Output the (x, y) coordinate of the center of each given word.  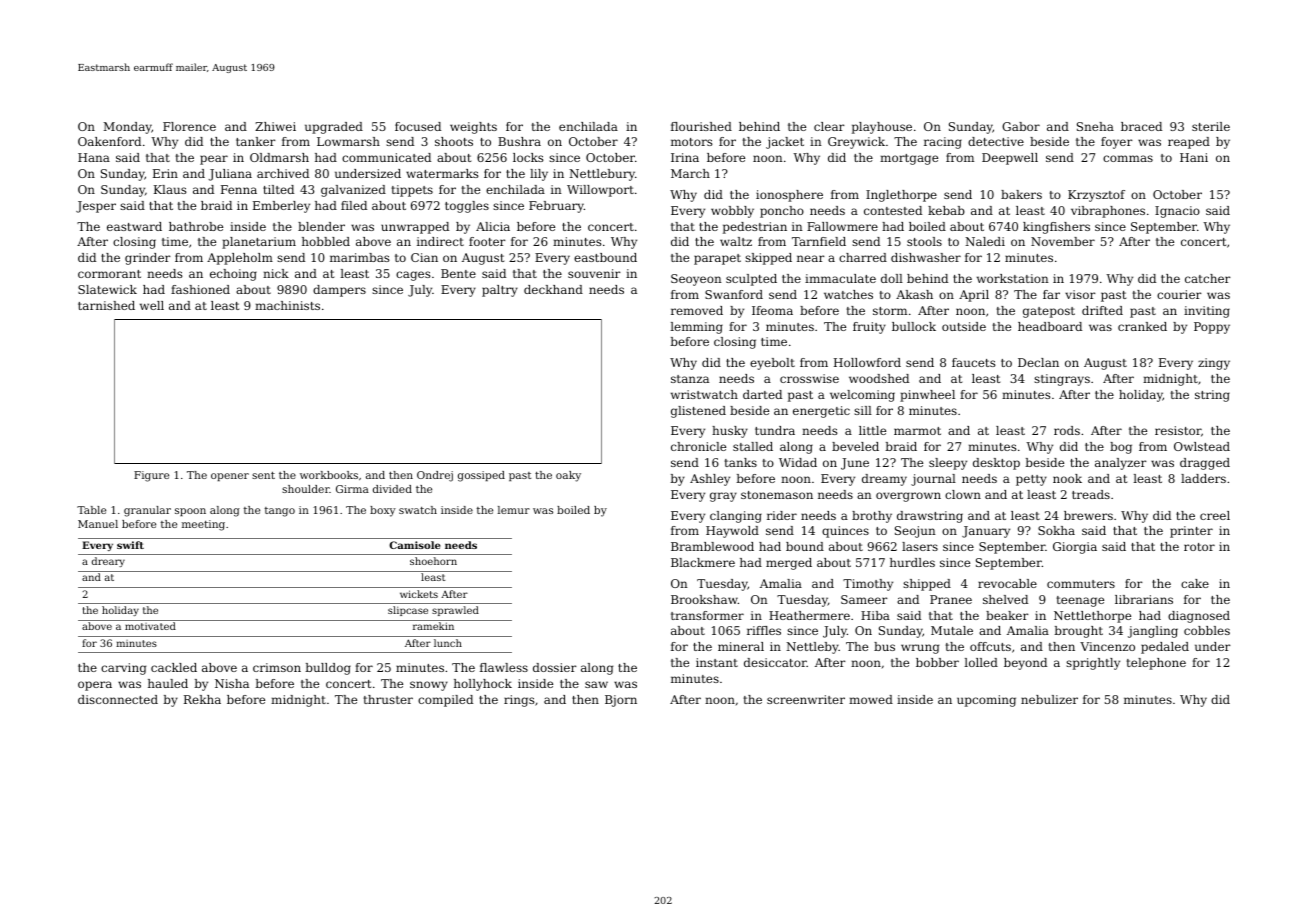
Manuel (98, 524)
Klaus (170, 189)
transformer (707, 615)
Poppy (1212, 328)
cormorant (109, 274)
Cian (424, 257)
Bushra (519, 141)
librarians (1144, 599)
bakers (1021, 194)
